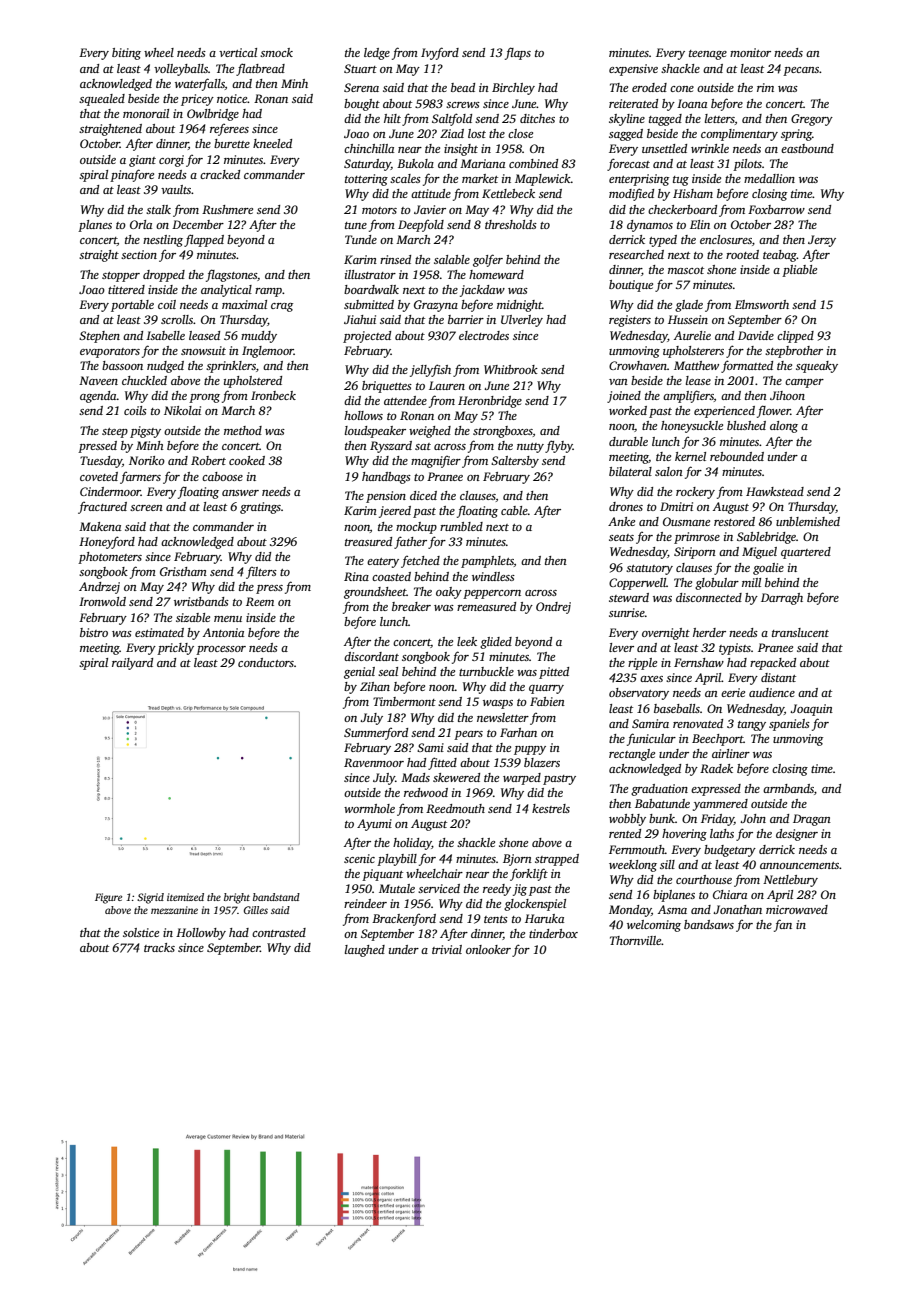 This document has width=924, height=1308. What do you see at coordinates (543, 180) in the document?
I see `Maplewick` at bounding box center [543, 180].
